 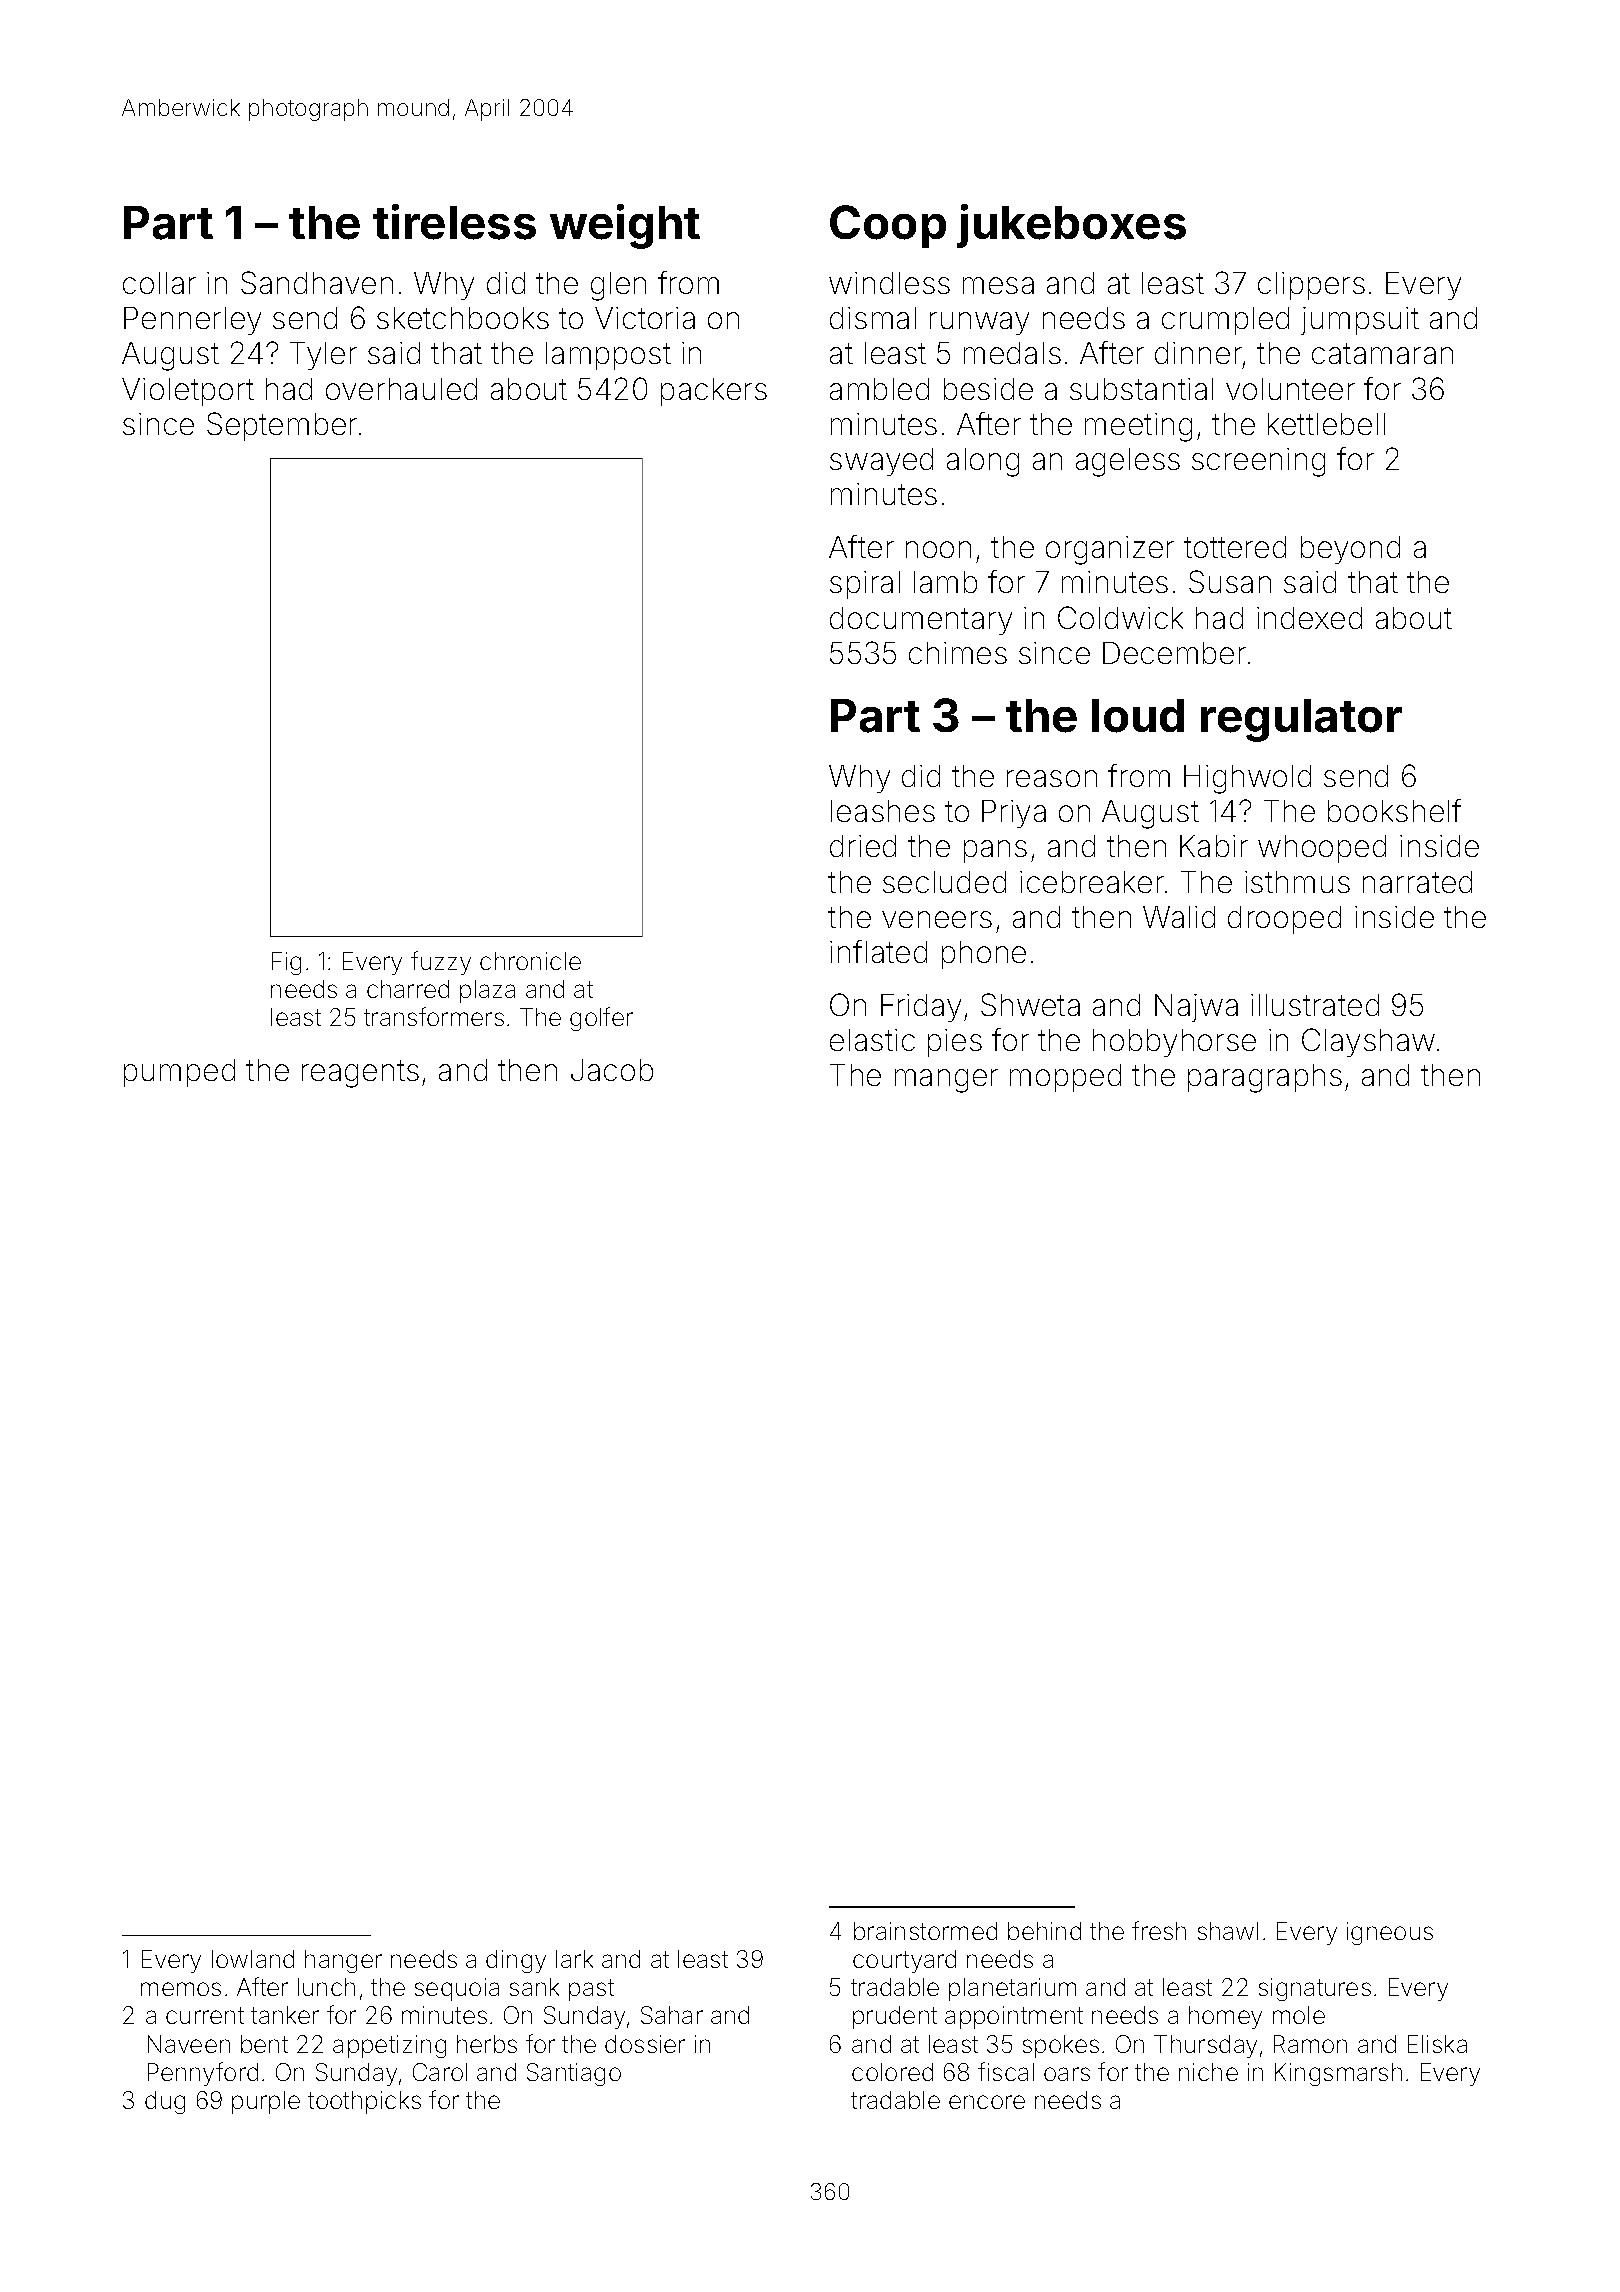 I want to click on Coop, so click(x=888, y=226).
